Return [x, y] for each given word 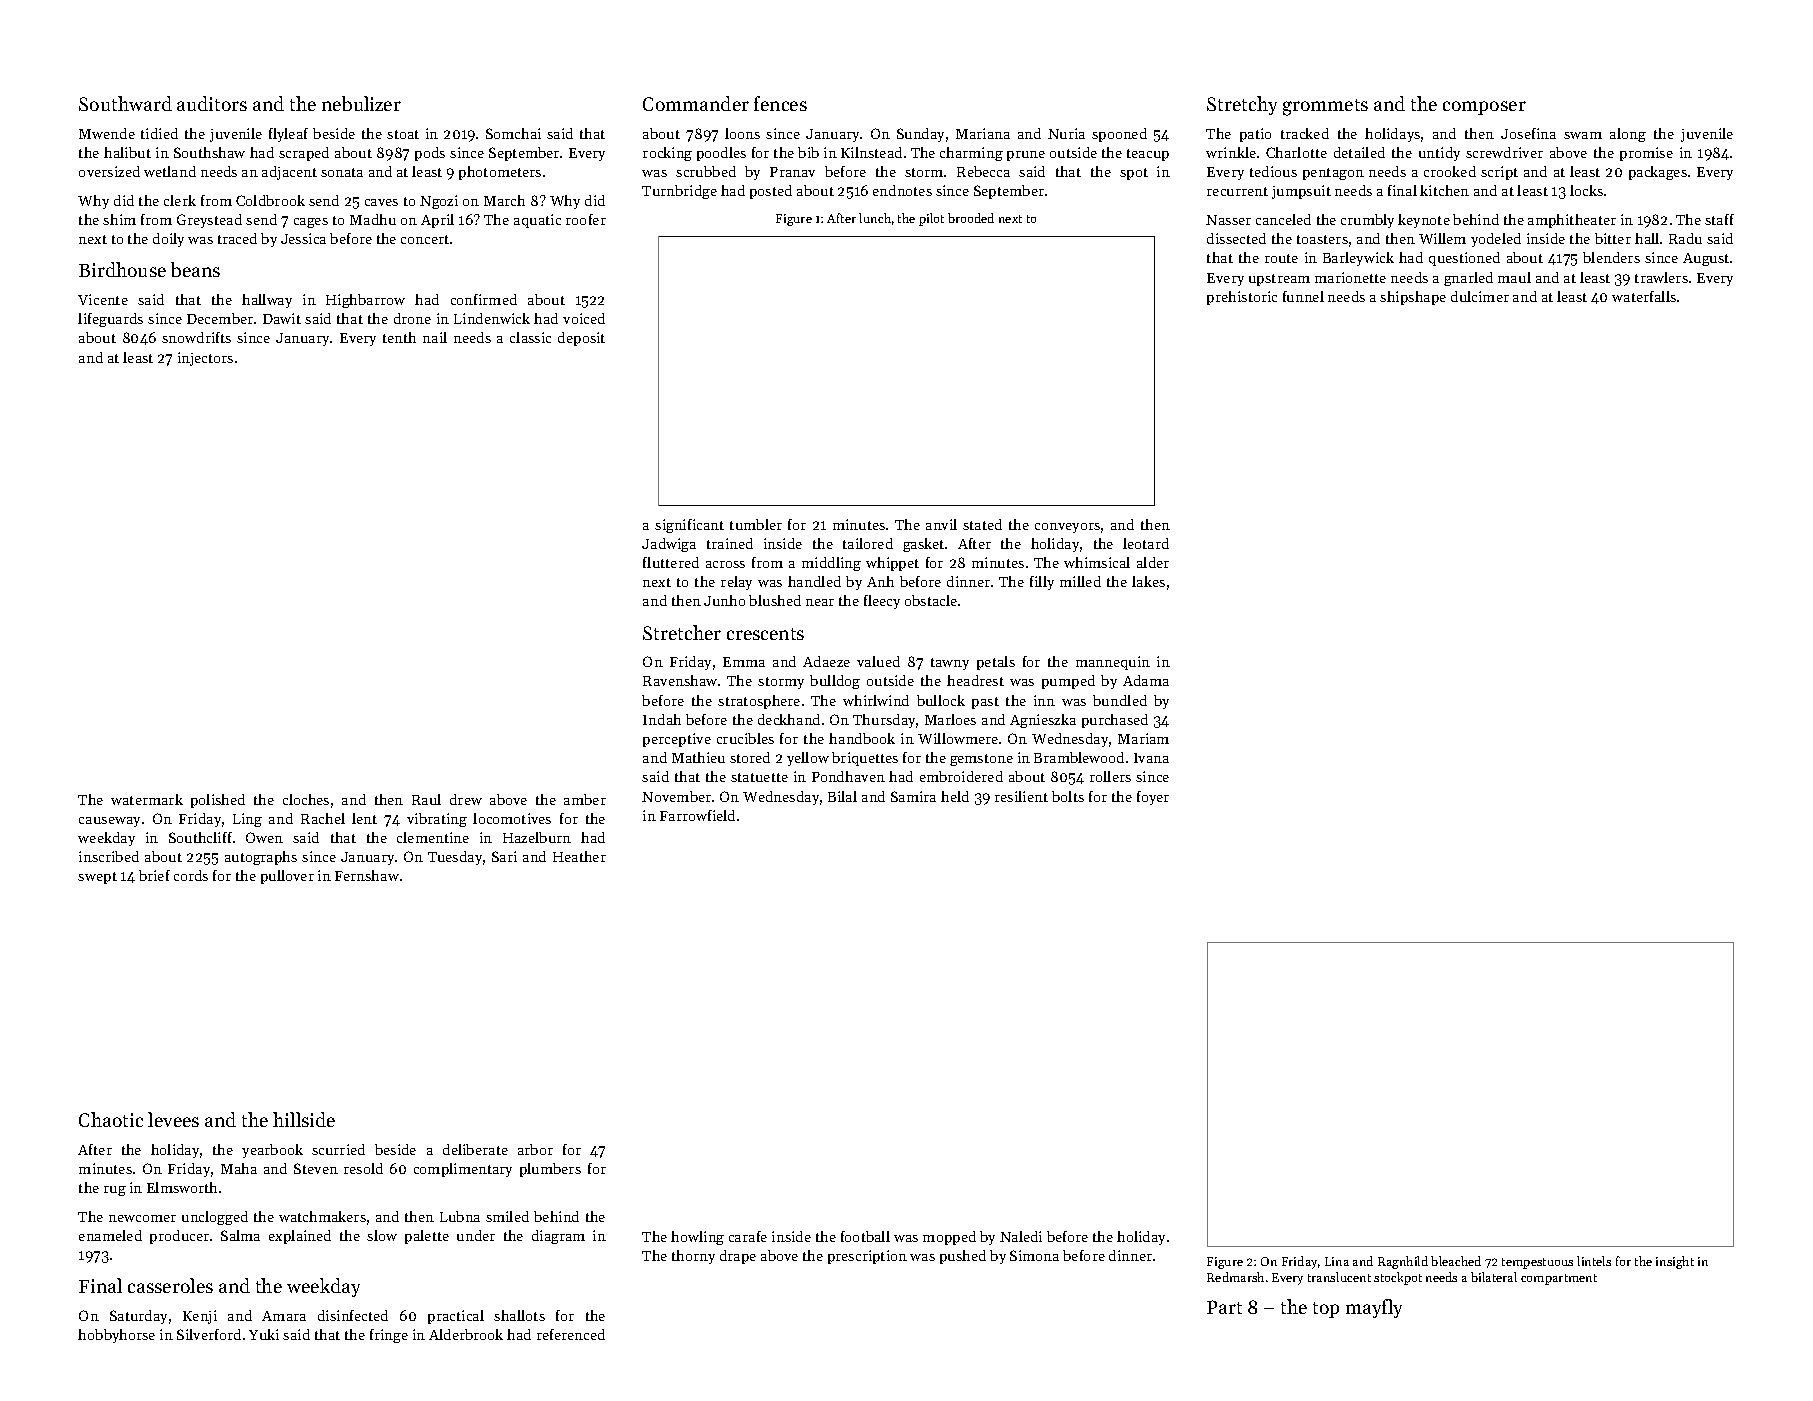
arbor [535, 1149]
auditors [212, 103]
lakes [1148, 581]
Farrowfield [697, 815]
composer [1484, 108]
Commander [696, 103]
